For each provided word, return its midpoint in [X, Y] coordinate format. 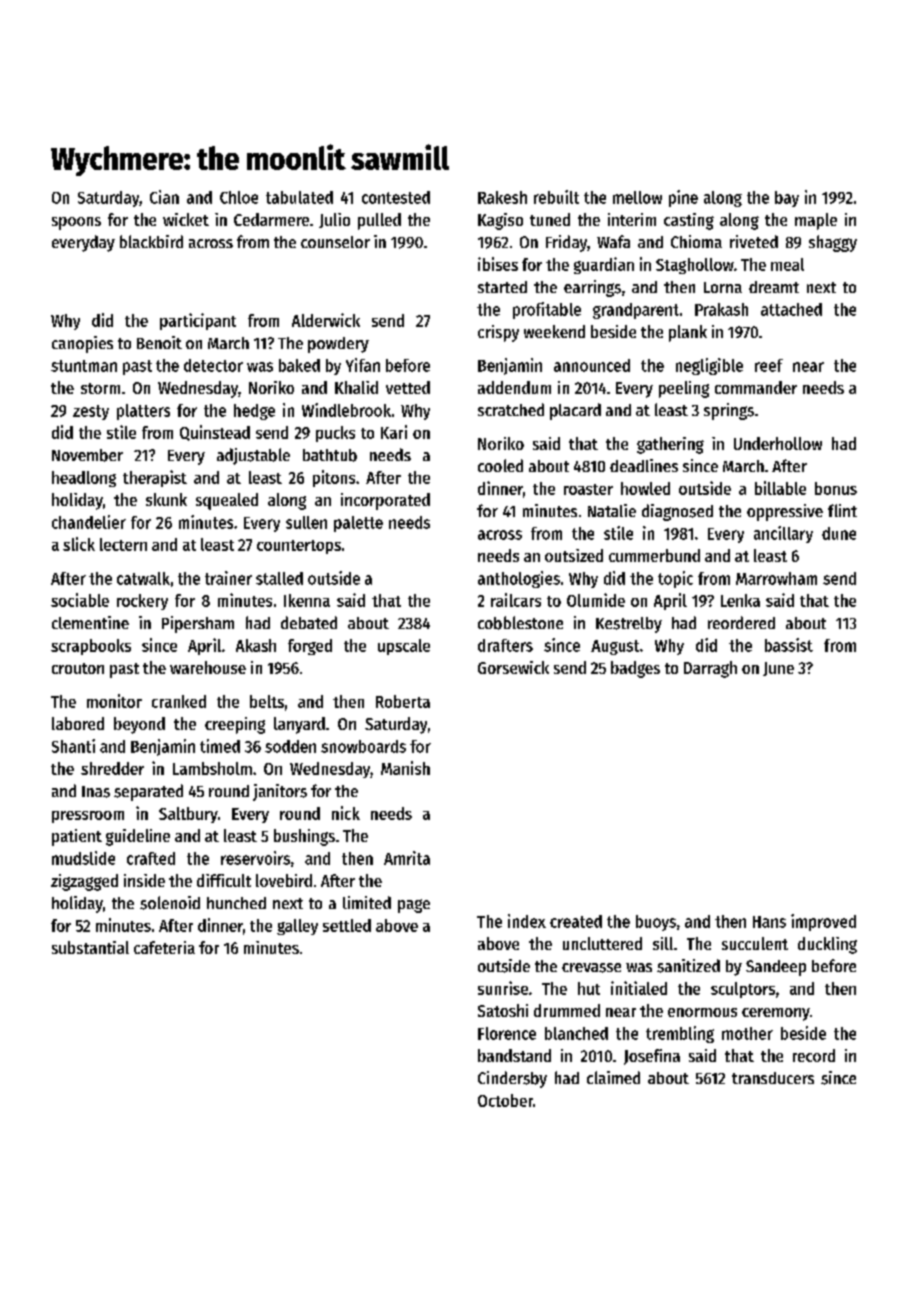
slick [79, 544]
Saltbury [188, 815]
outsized [574, 555]
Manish [405, 768]
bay [787, 199]
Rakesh [502, 197]
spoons [76, 223]
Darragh [710, 669]
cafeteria [164, 947]
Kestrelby [629, 625]
